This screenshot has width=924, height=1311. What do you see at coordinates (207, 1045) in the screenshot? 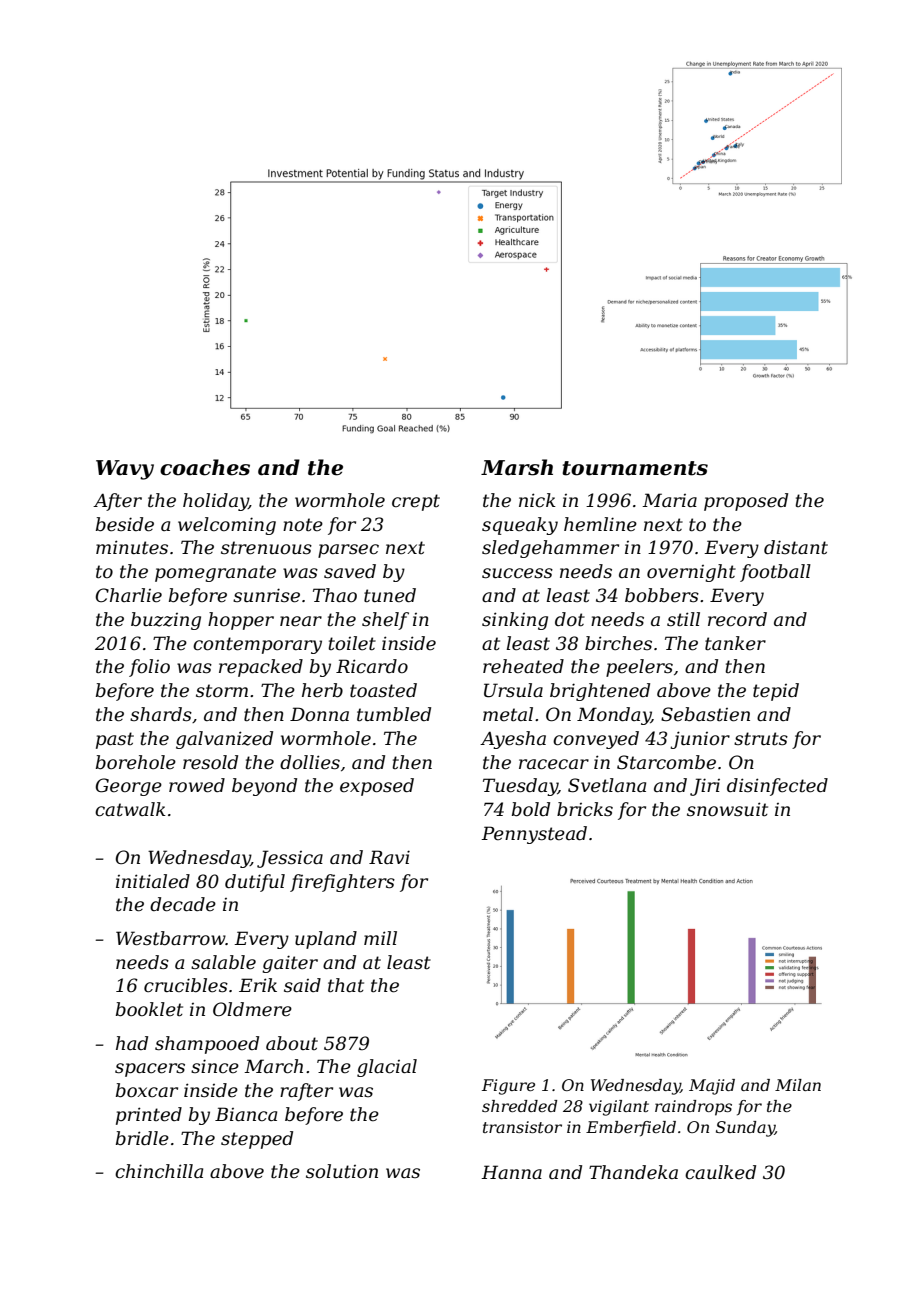
I see `shampooed` at bounding box center [207, 1045].
